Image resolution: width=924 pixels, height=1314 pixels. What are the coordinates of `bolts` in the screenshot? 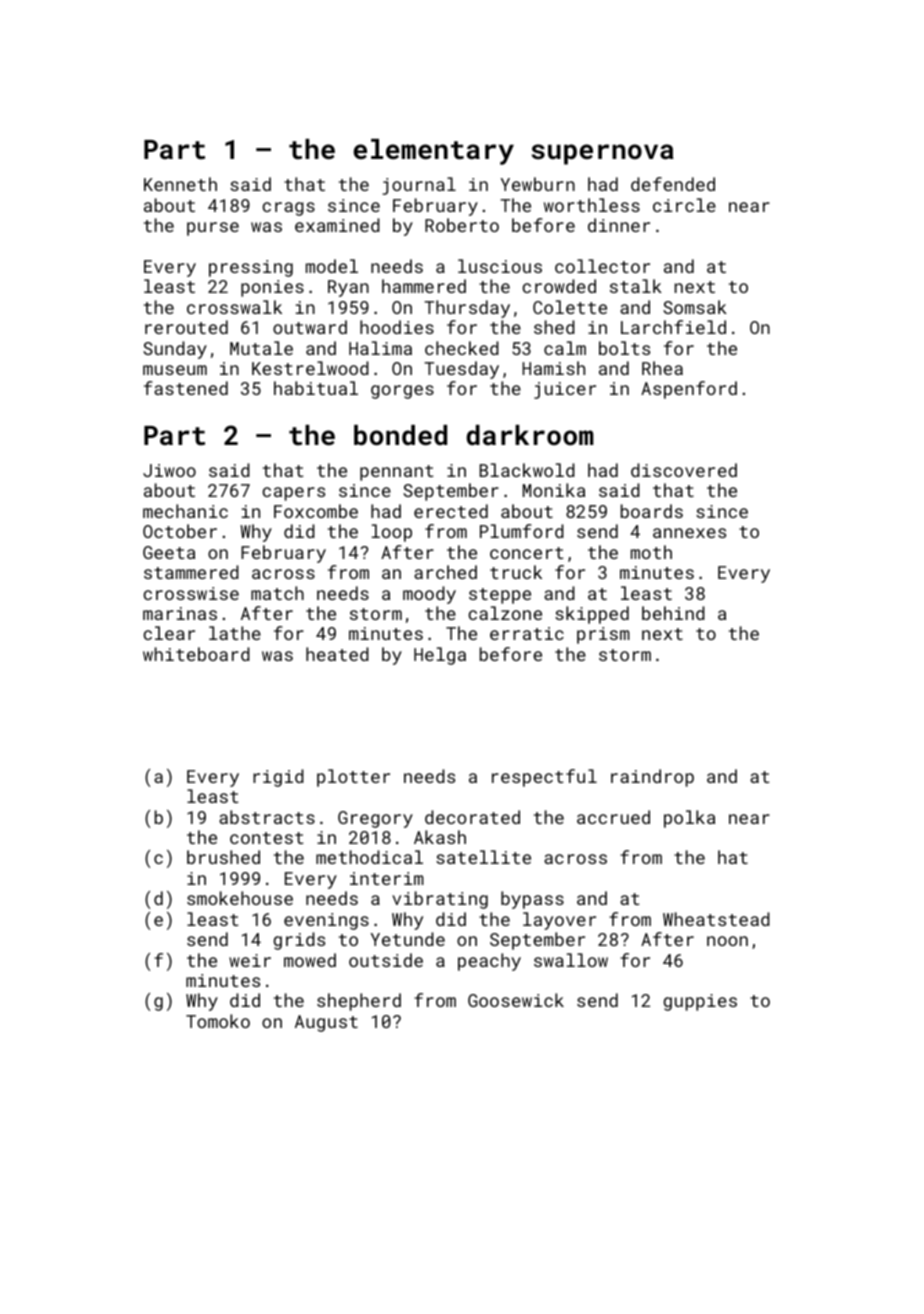 It's located at (624, 348).
